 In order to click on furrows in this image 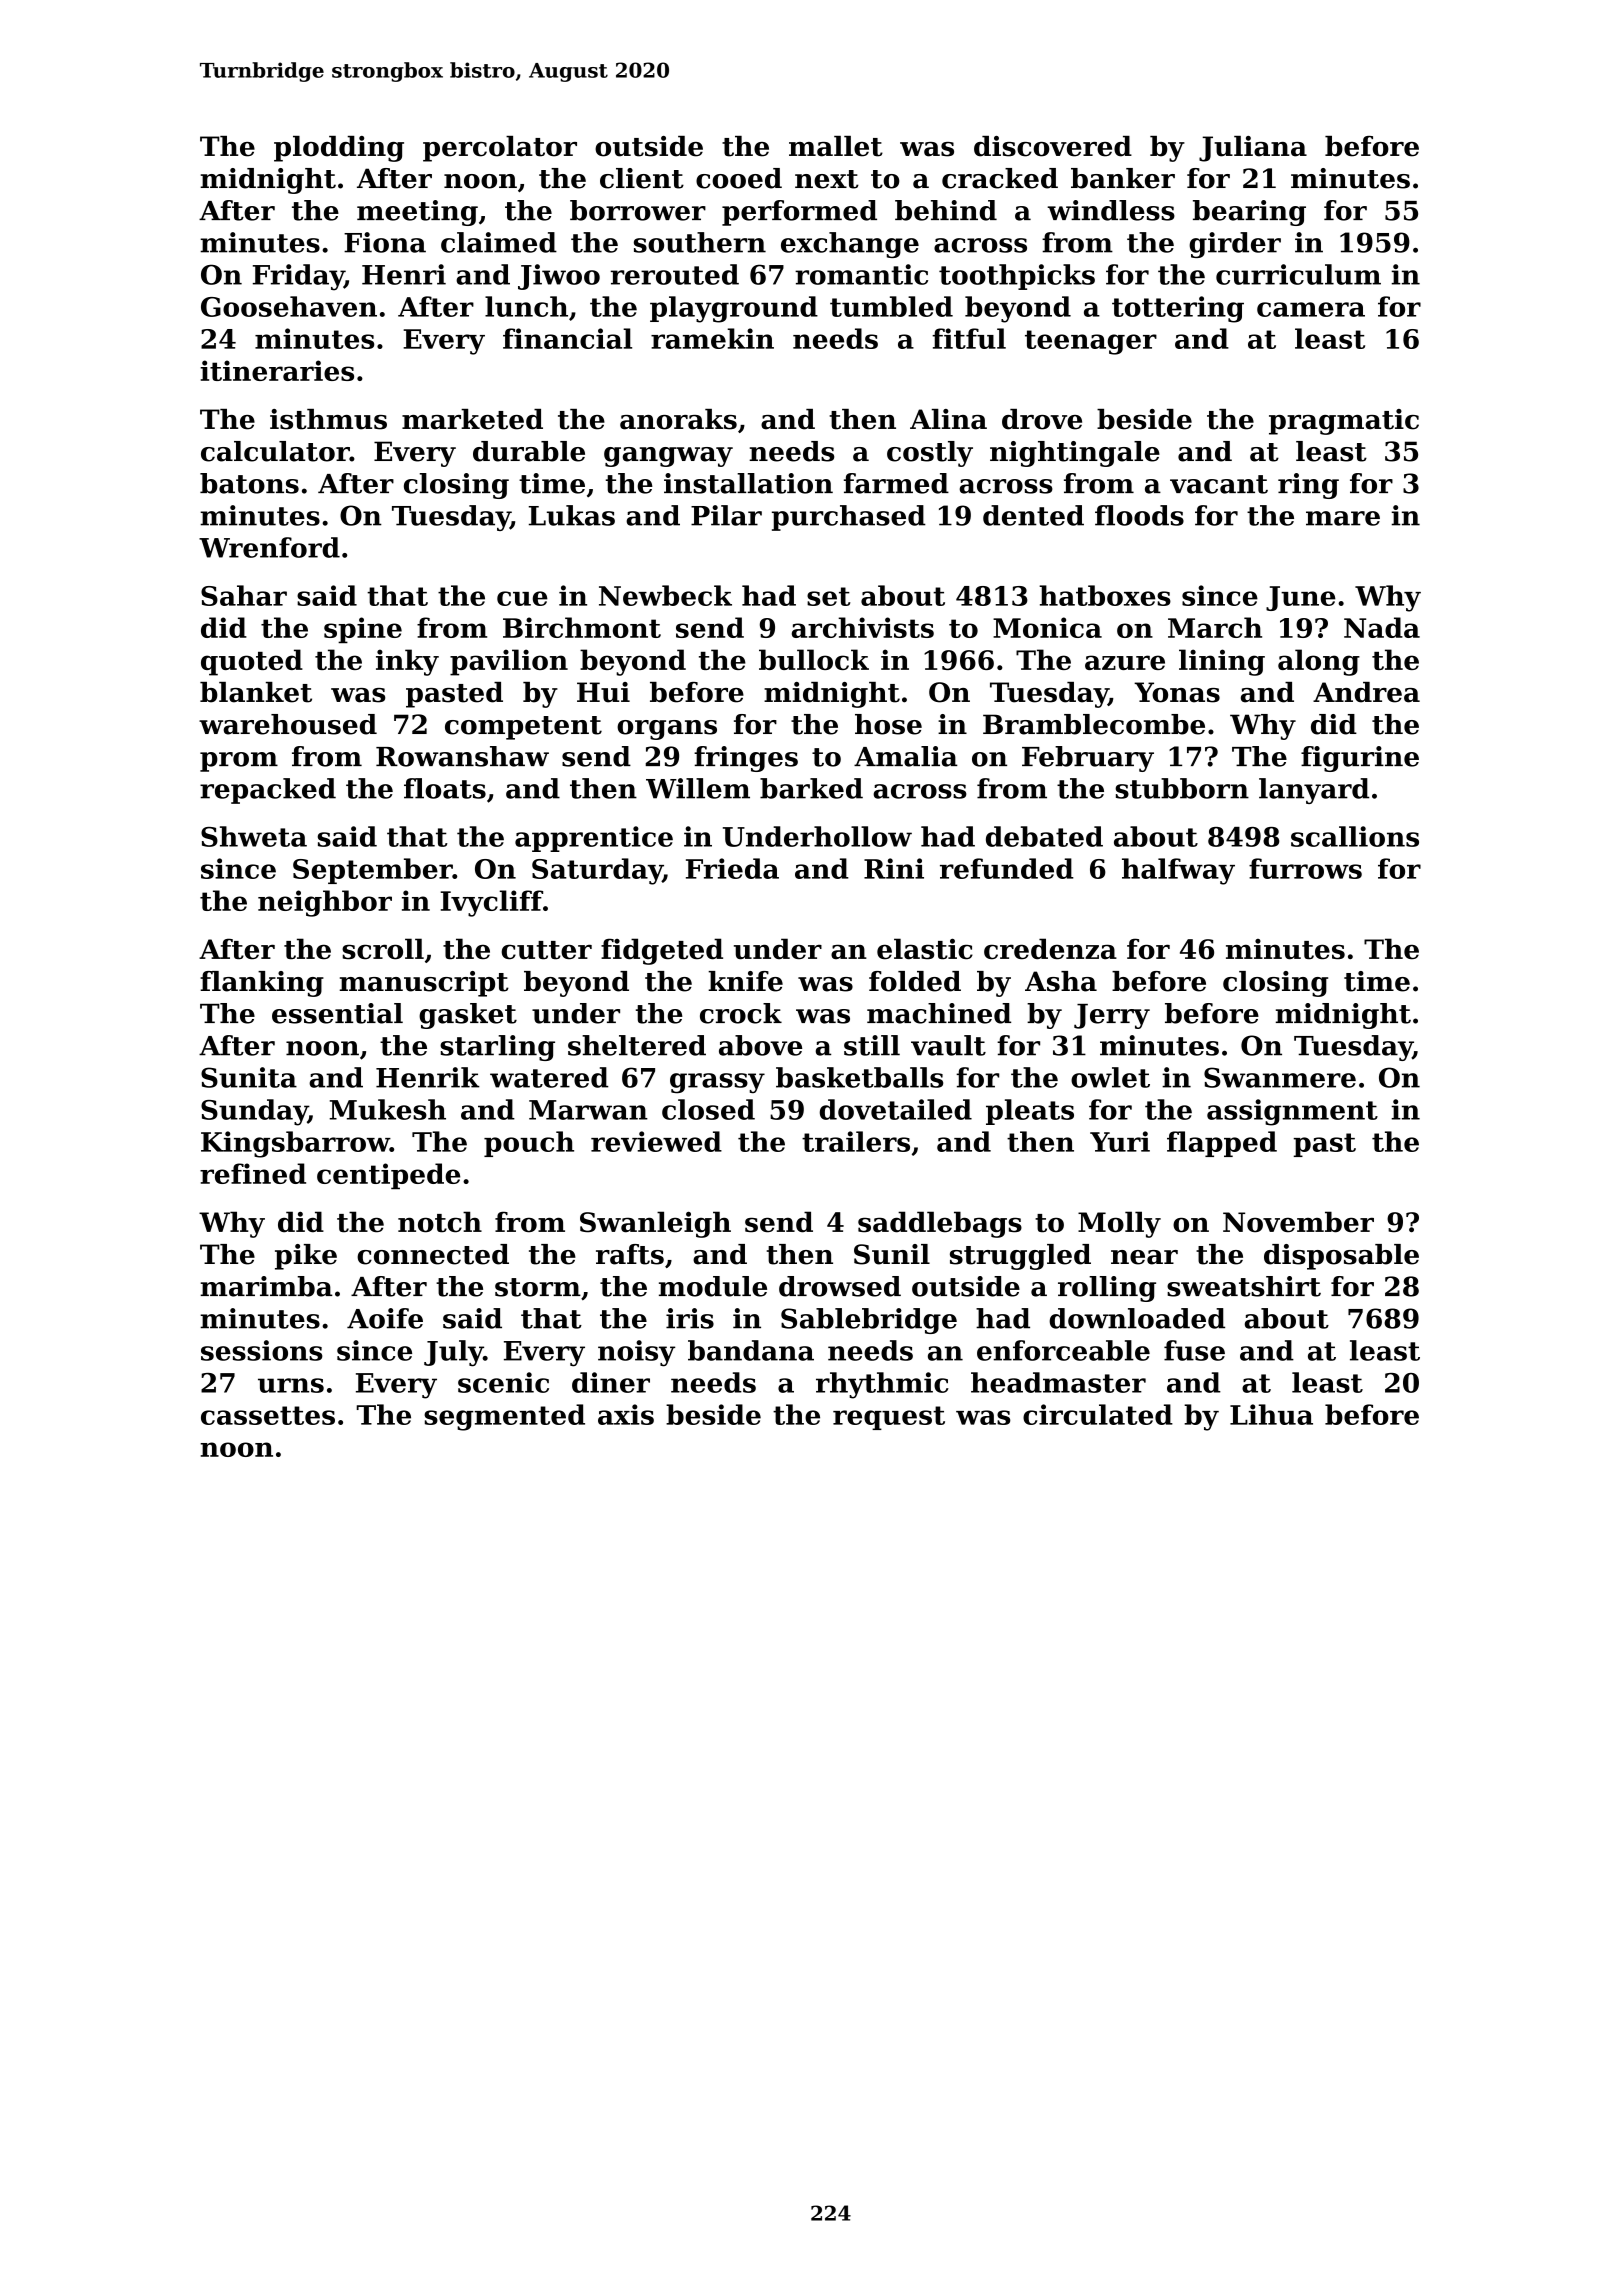, I will do `click(1305, 868)`.
